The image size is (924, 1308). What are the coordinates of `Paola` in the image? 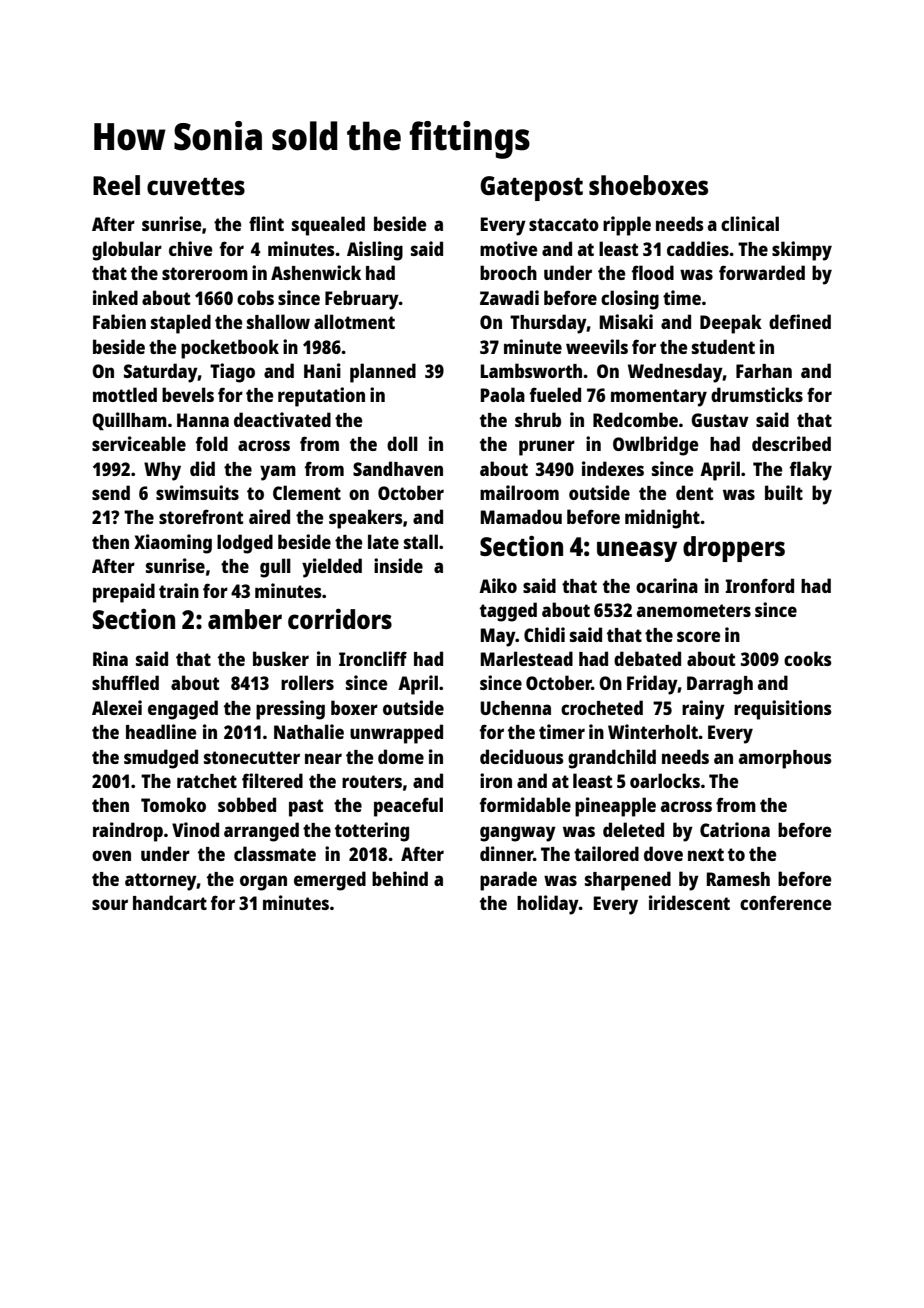 It's located at (503, 394).
